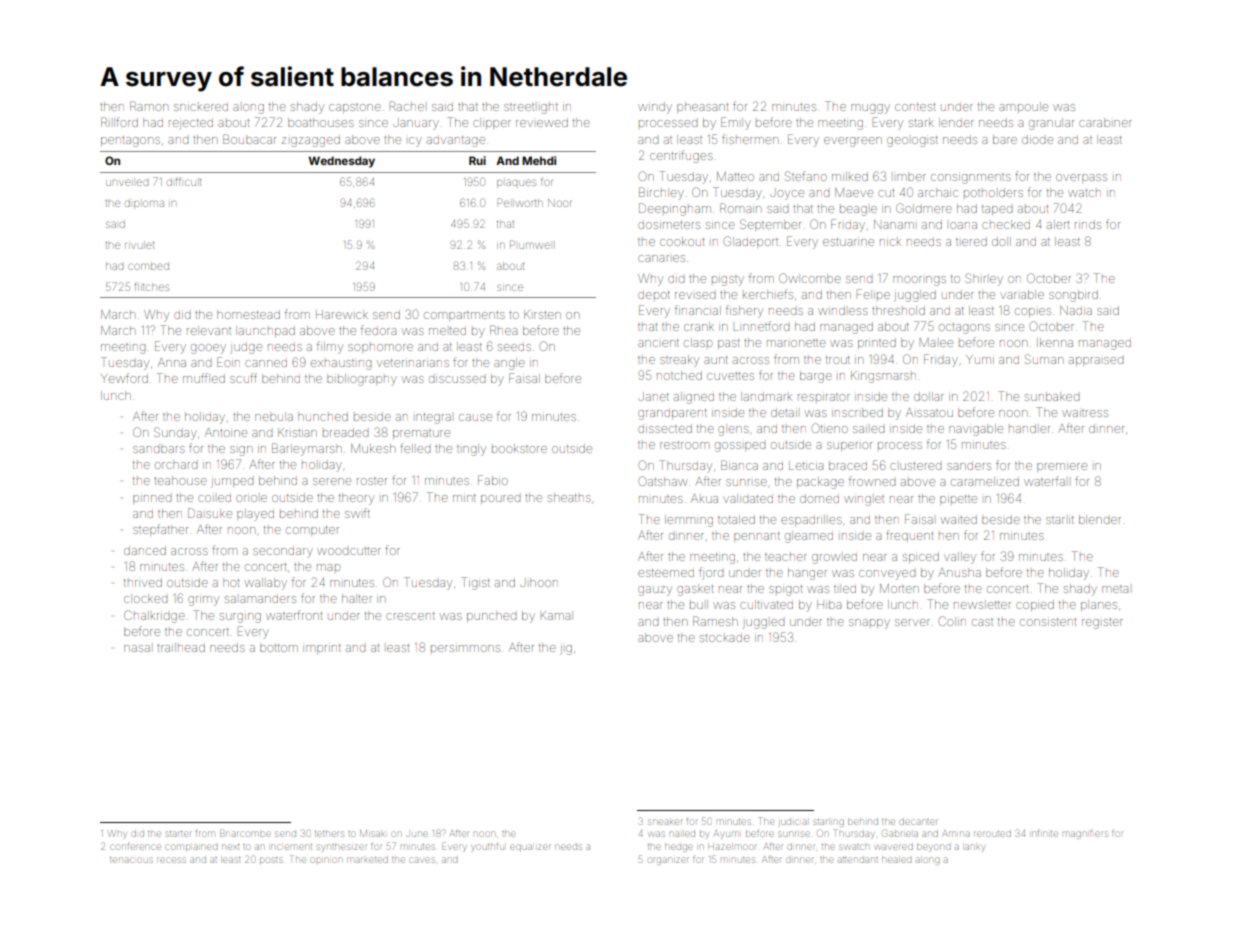 The width and height of the document is (1233, 952). What do you see at coordinates (1033, 312) in the document?
I see `copies` at bounding box center [1033, 312].
